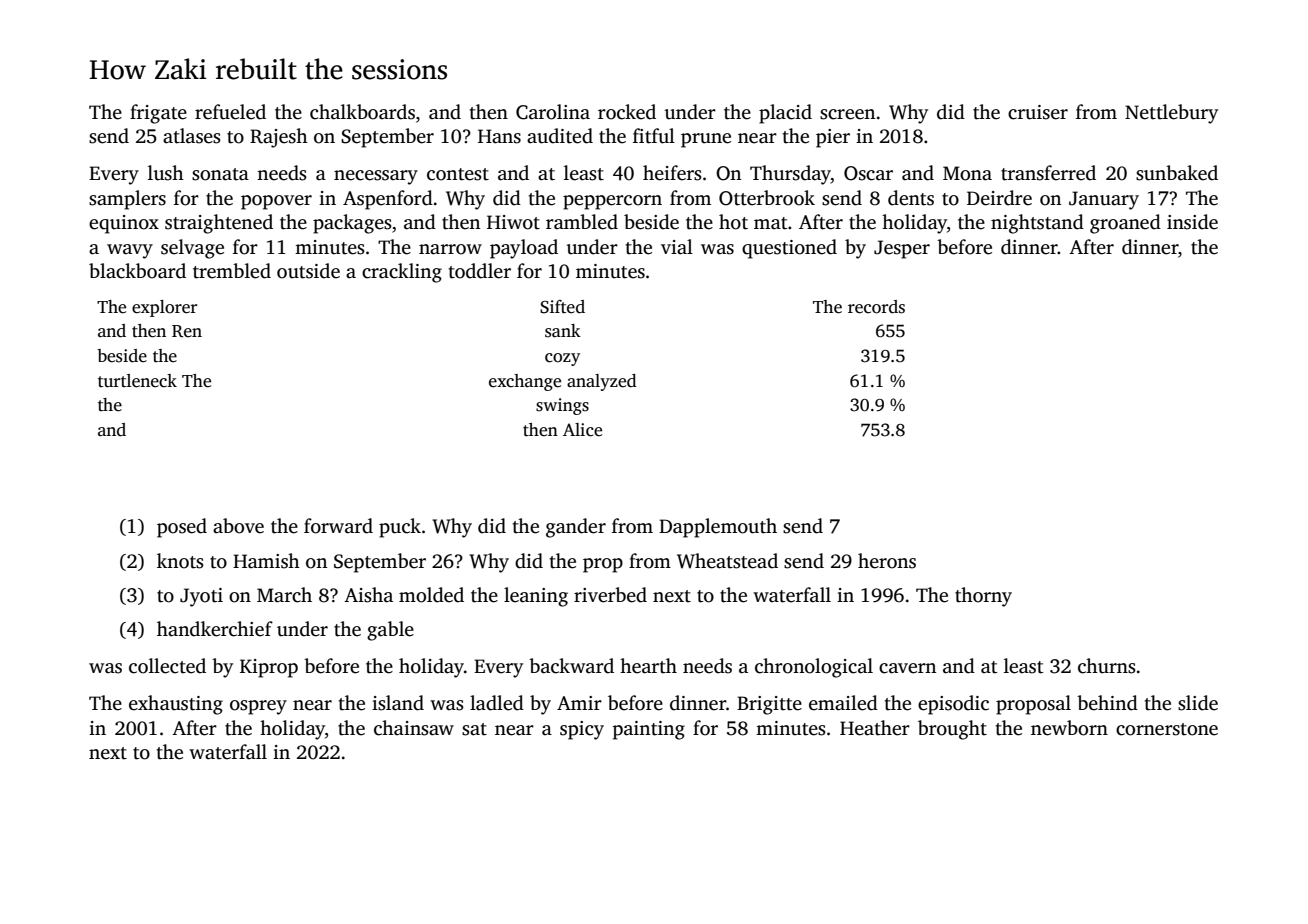 This screenshot has width=1308, height=924. What do you see at coordinates (137, 381) in the screenshot?
I see `turtleneck` at bounding box center [137, 381].
